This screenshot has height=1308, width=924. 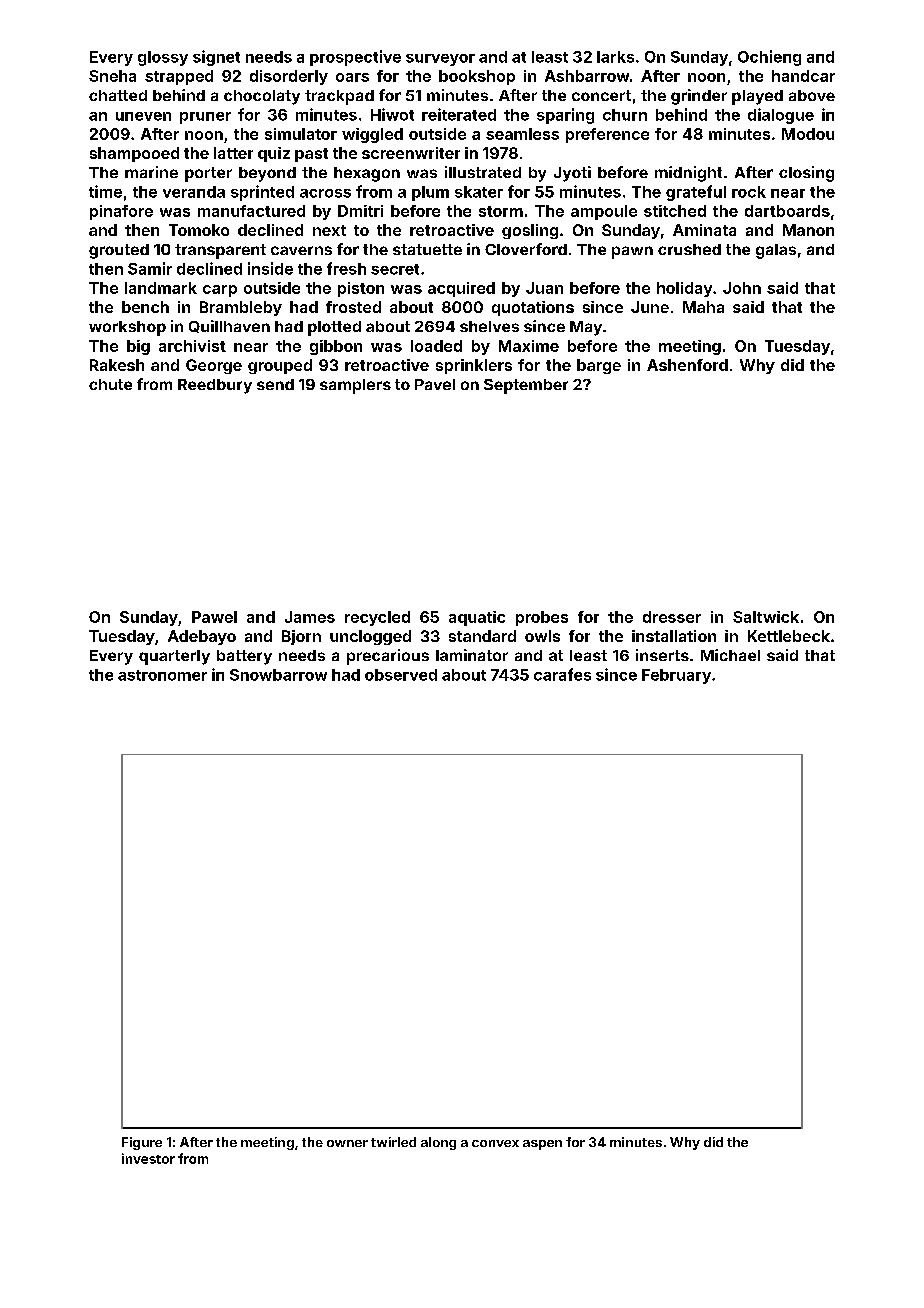 What do you see at coordinates (544, 288) in the screenshot?
I see `Juan` at bounding box center [544, 288].
